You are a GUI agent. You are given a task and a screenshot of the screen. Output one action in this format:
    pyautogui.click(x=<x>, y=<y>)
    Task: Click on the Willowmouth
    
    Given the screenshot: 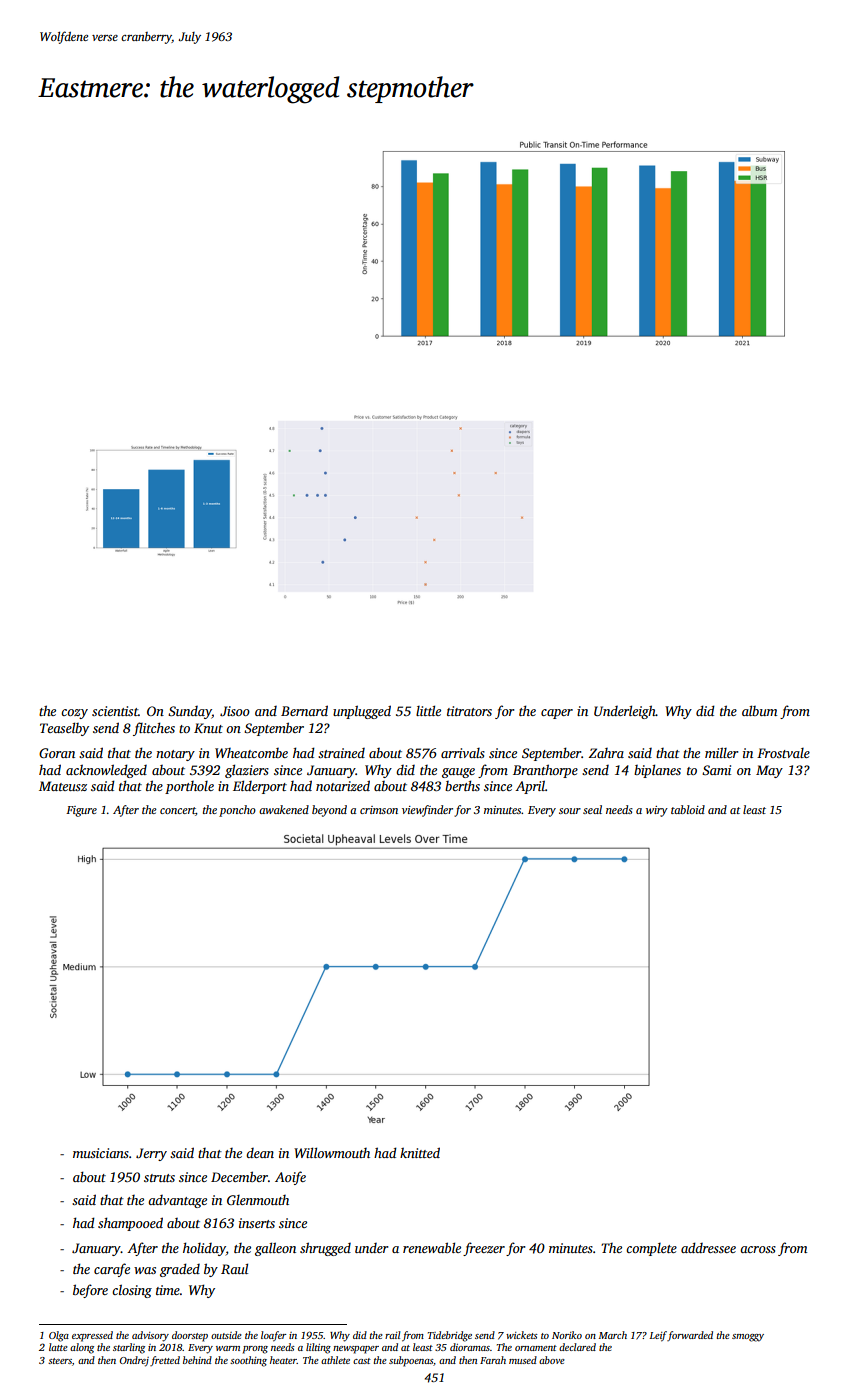 What is the action you would take?
    pyautogui.click(x=332, y=1152)
